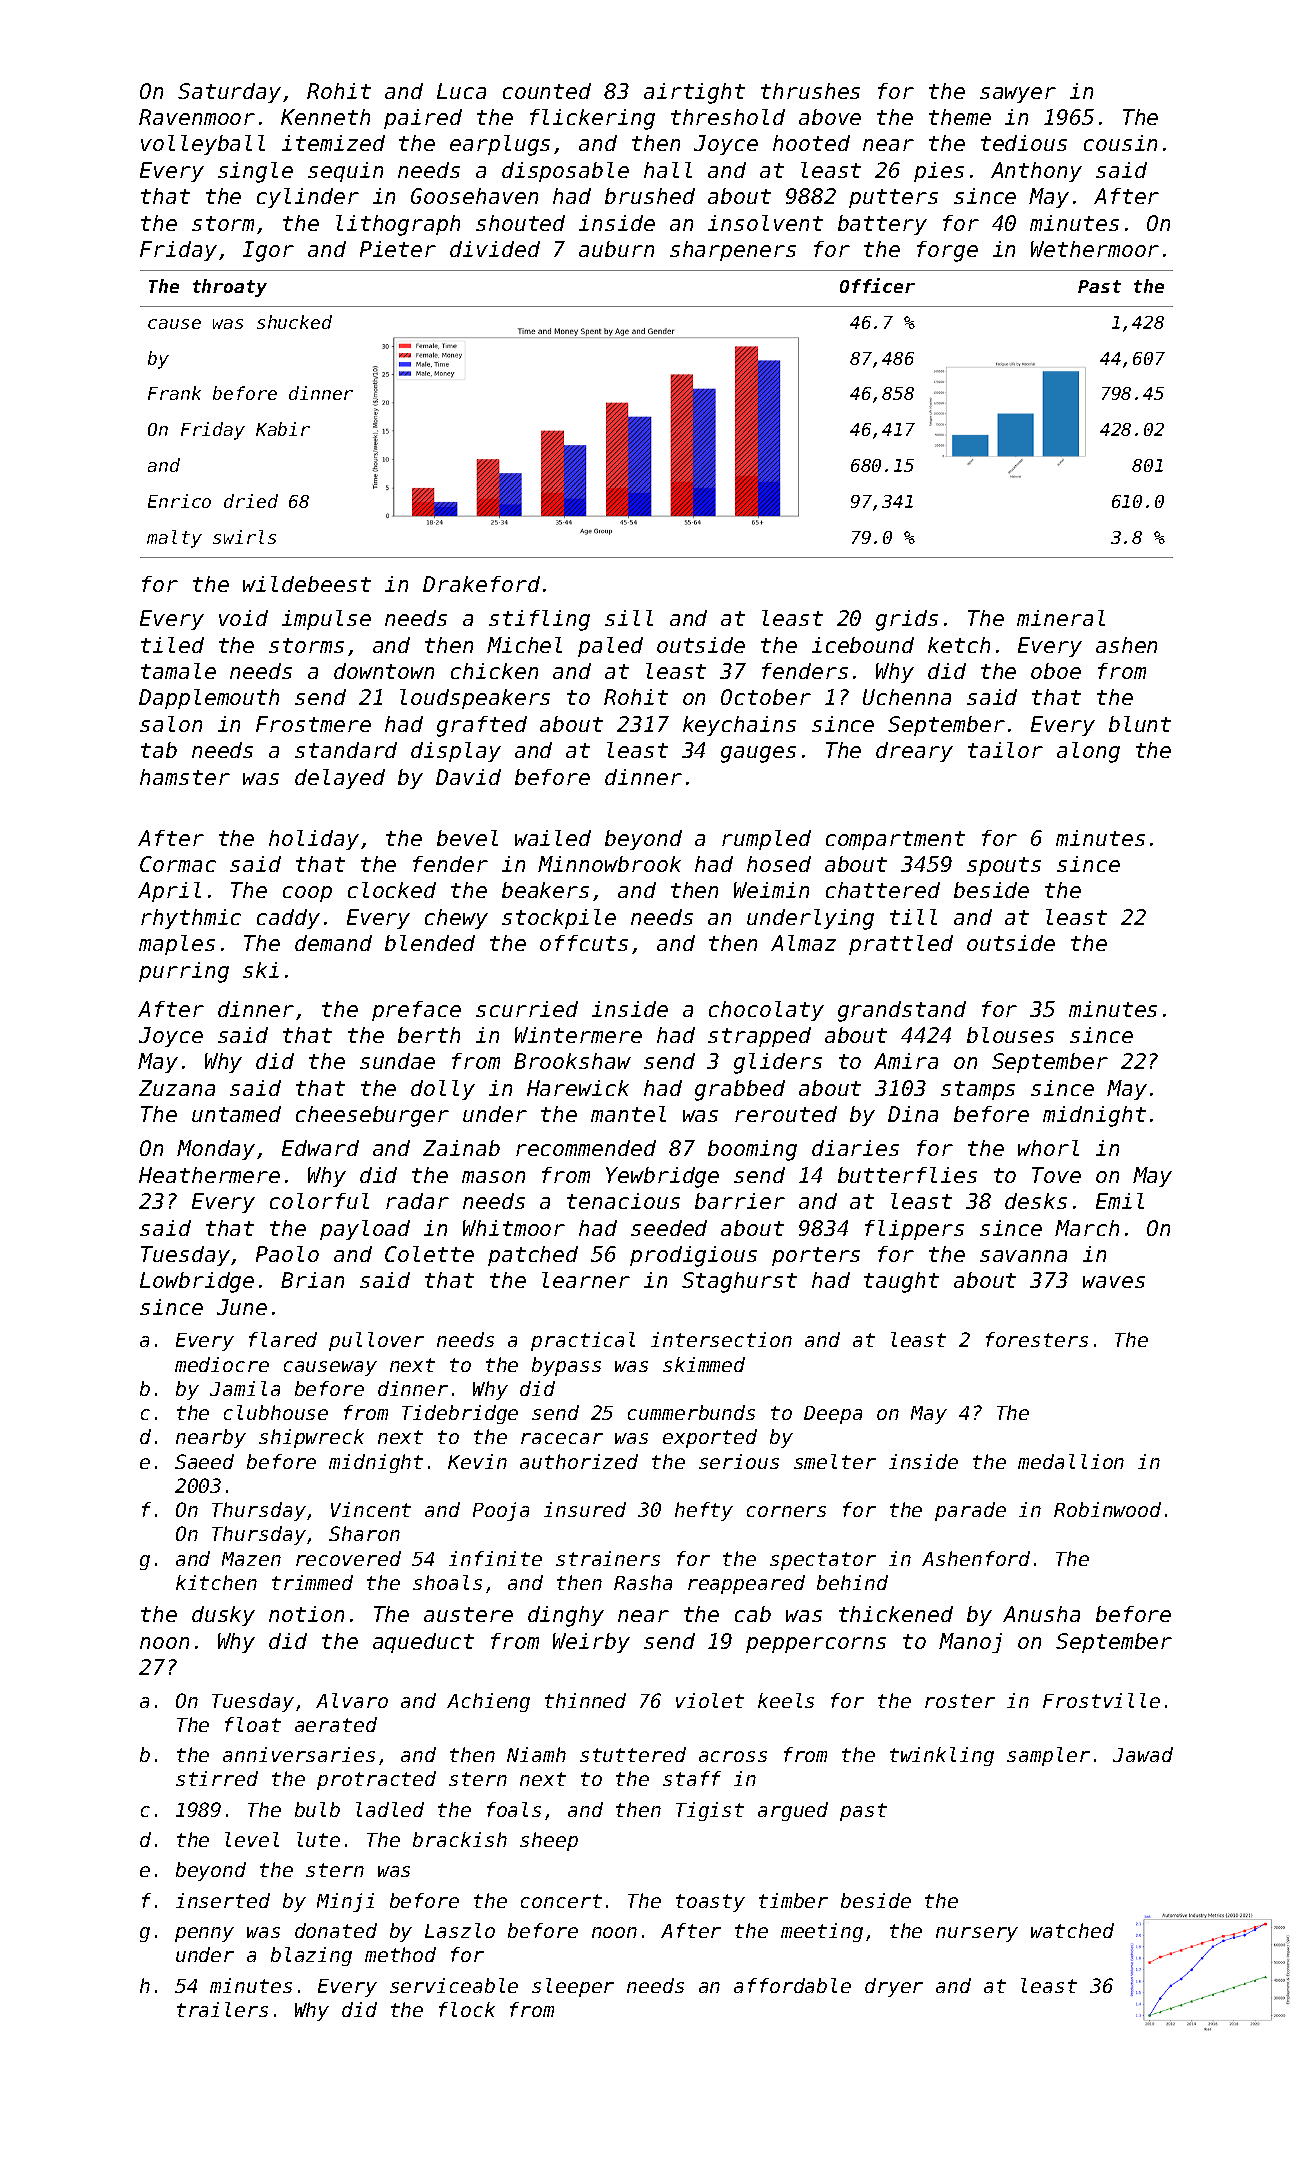  Describe the element at coordinates (311, 1438) in the document. I see `shipwreck` at that location.
